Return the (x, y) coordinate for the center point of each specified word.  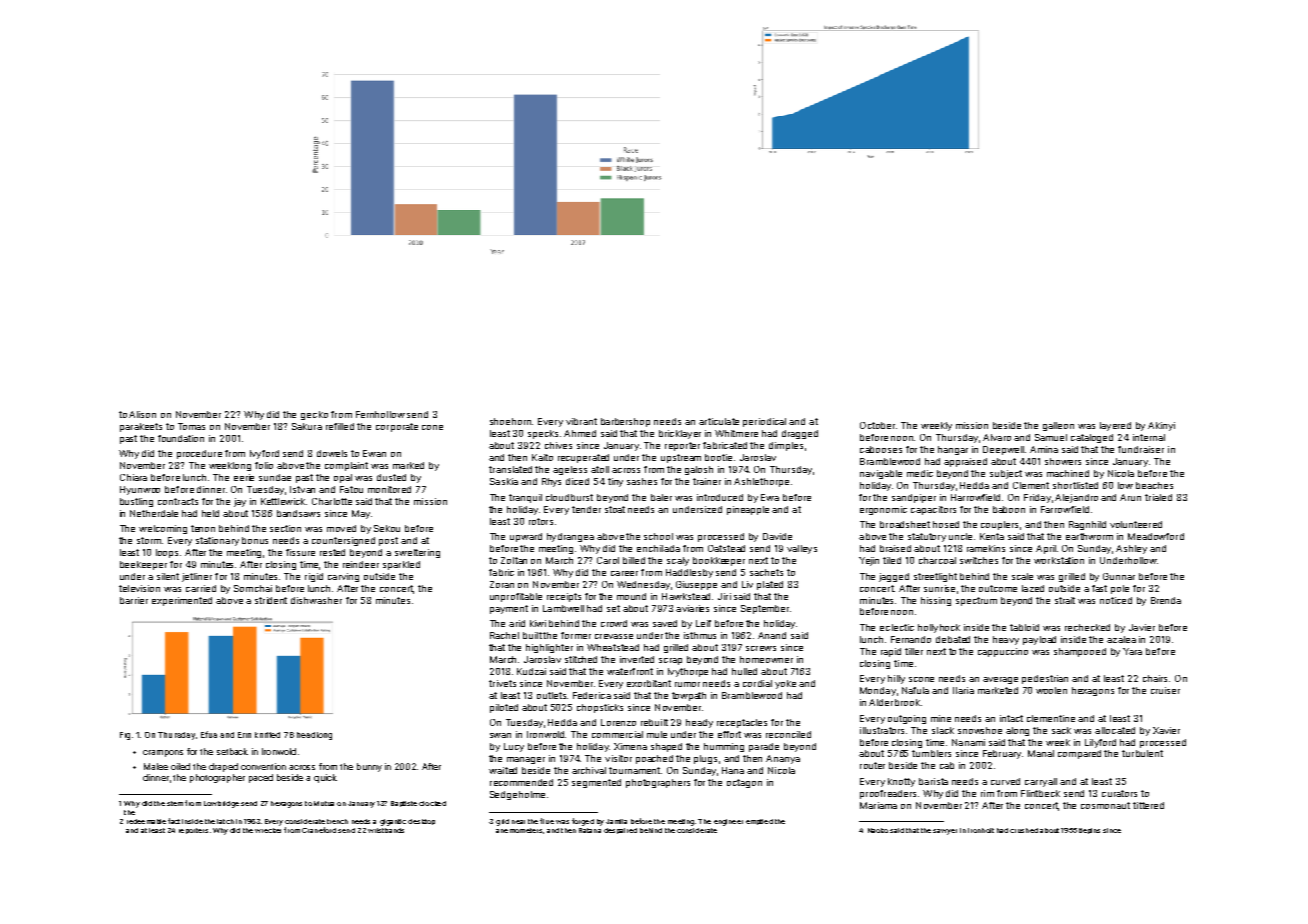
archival (589, 770)
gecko (314, 415)
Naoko (878, 830)
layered (1115, 426)
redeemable (146, 821)
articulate (719, 421)
